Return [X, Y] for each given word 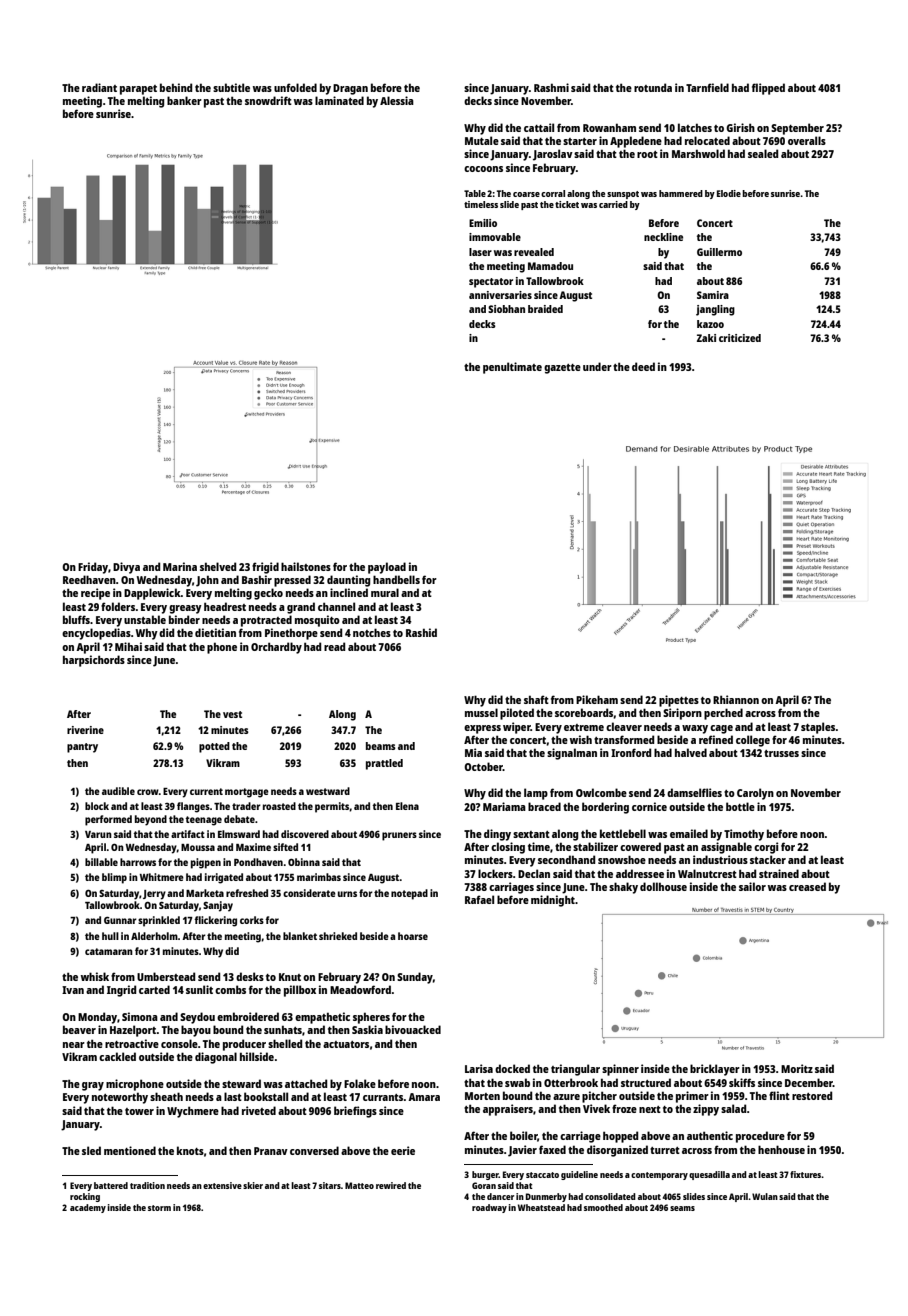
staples [818, 728]
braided [545, 309]
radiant [99, 87]
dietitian [215, 632]
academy [88, 1208]
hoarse [413, 936]
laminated [339, 100]
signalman [572, 754]
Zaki [706, 338]
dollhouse [663, 886]
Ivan [73, 990]
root [647, 154]
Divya [126, 568]
